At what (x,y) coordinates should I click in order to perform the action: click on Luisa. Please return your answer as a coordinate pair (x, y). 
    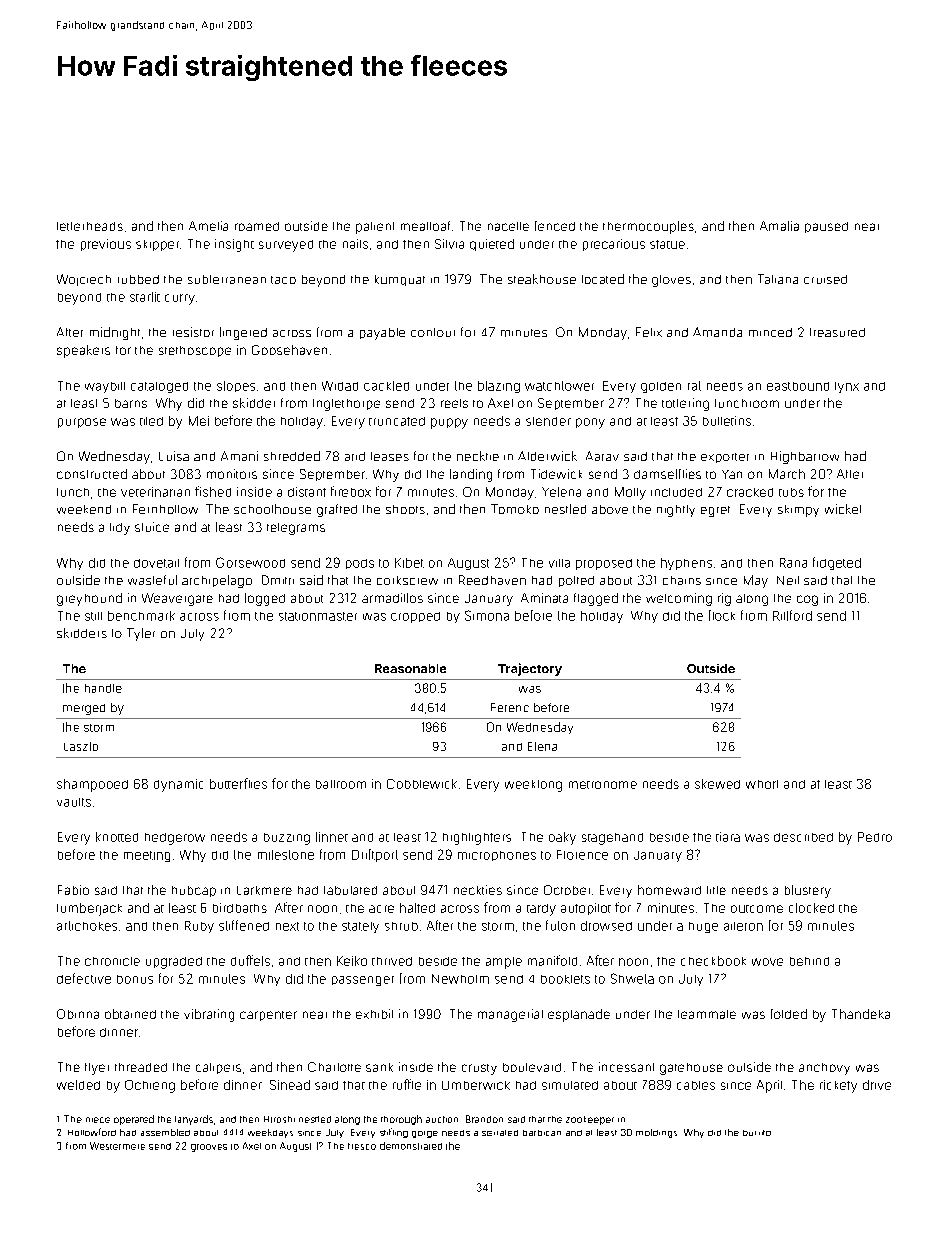
    Looking at the image, I should click on (174, 456).
